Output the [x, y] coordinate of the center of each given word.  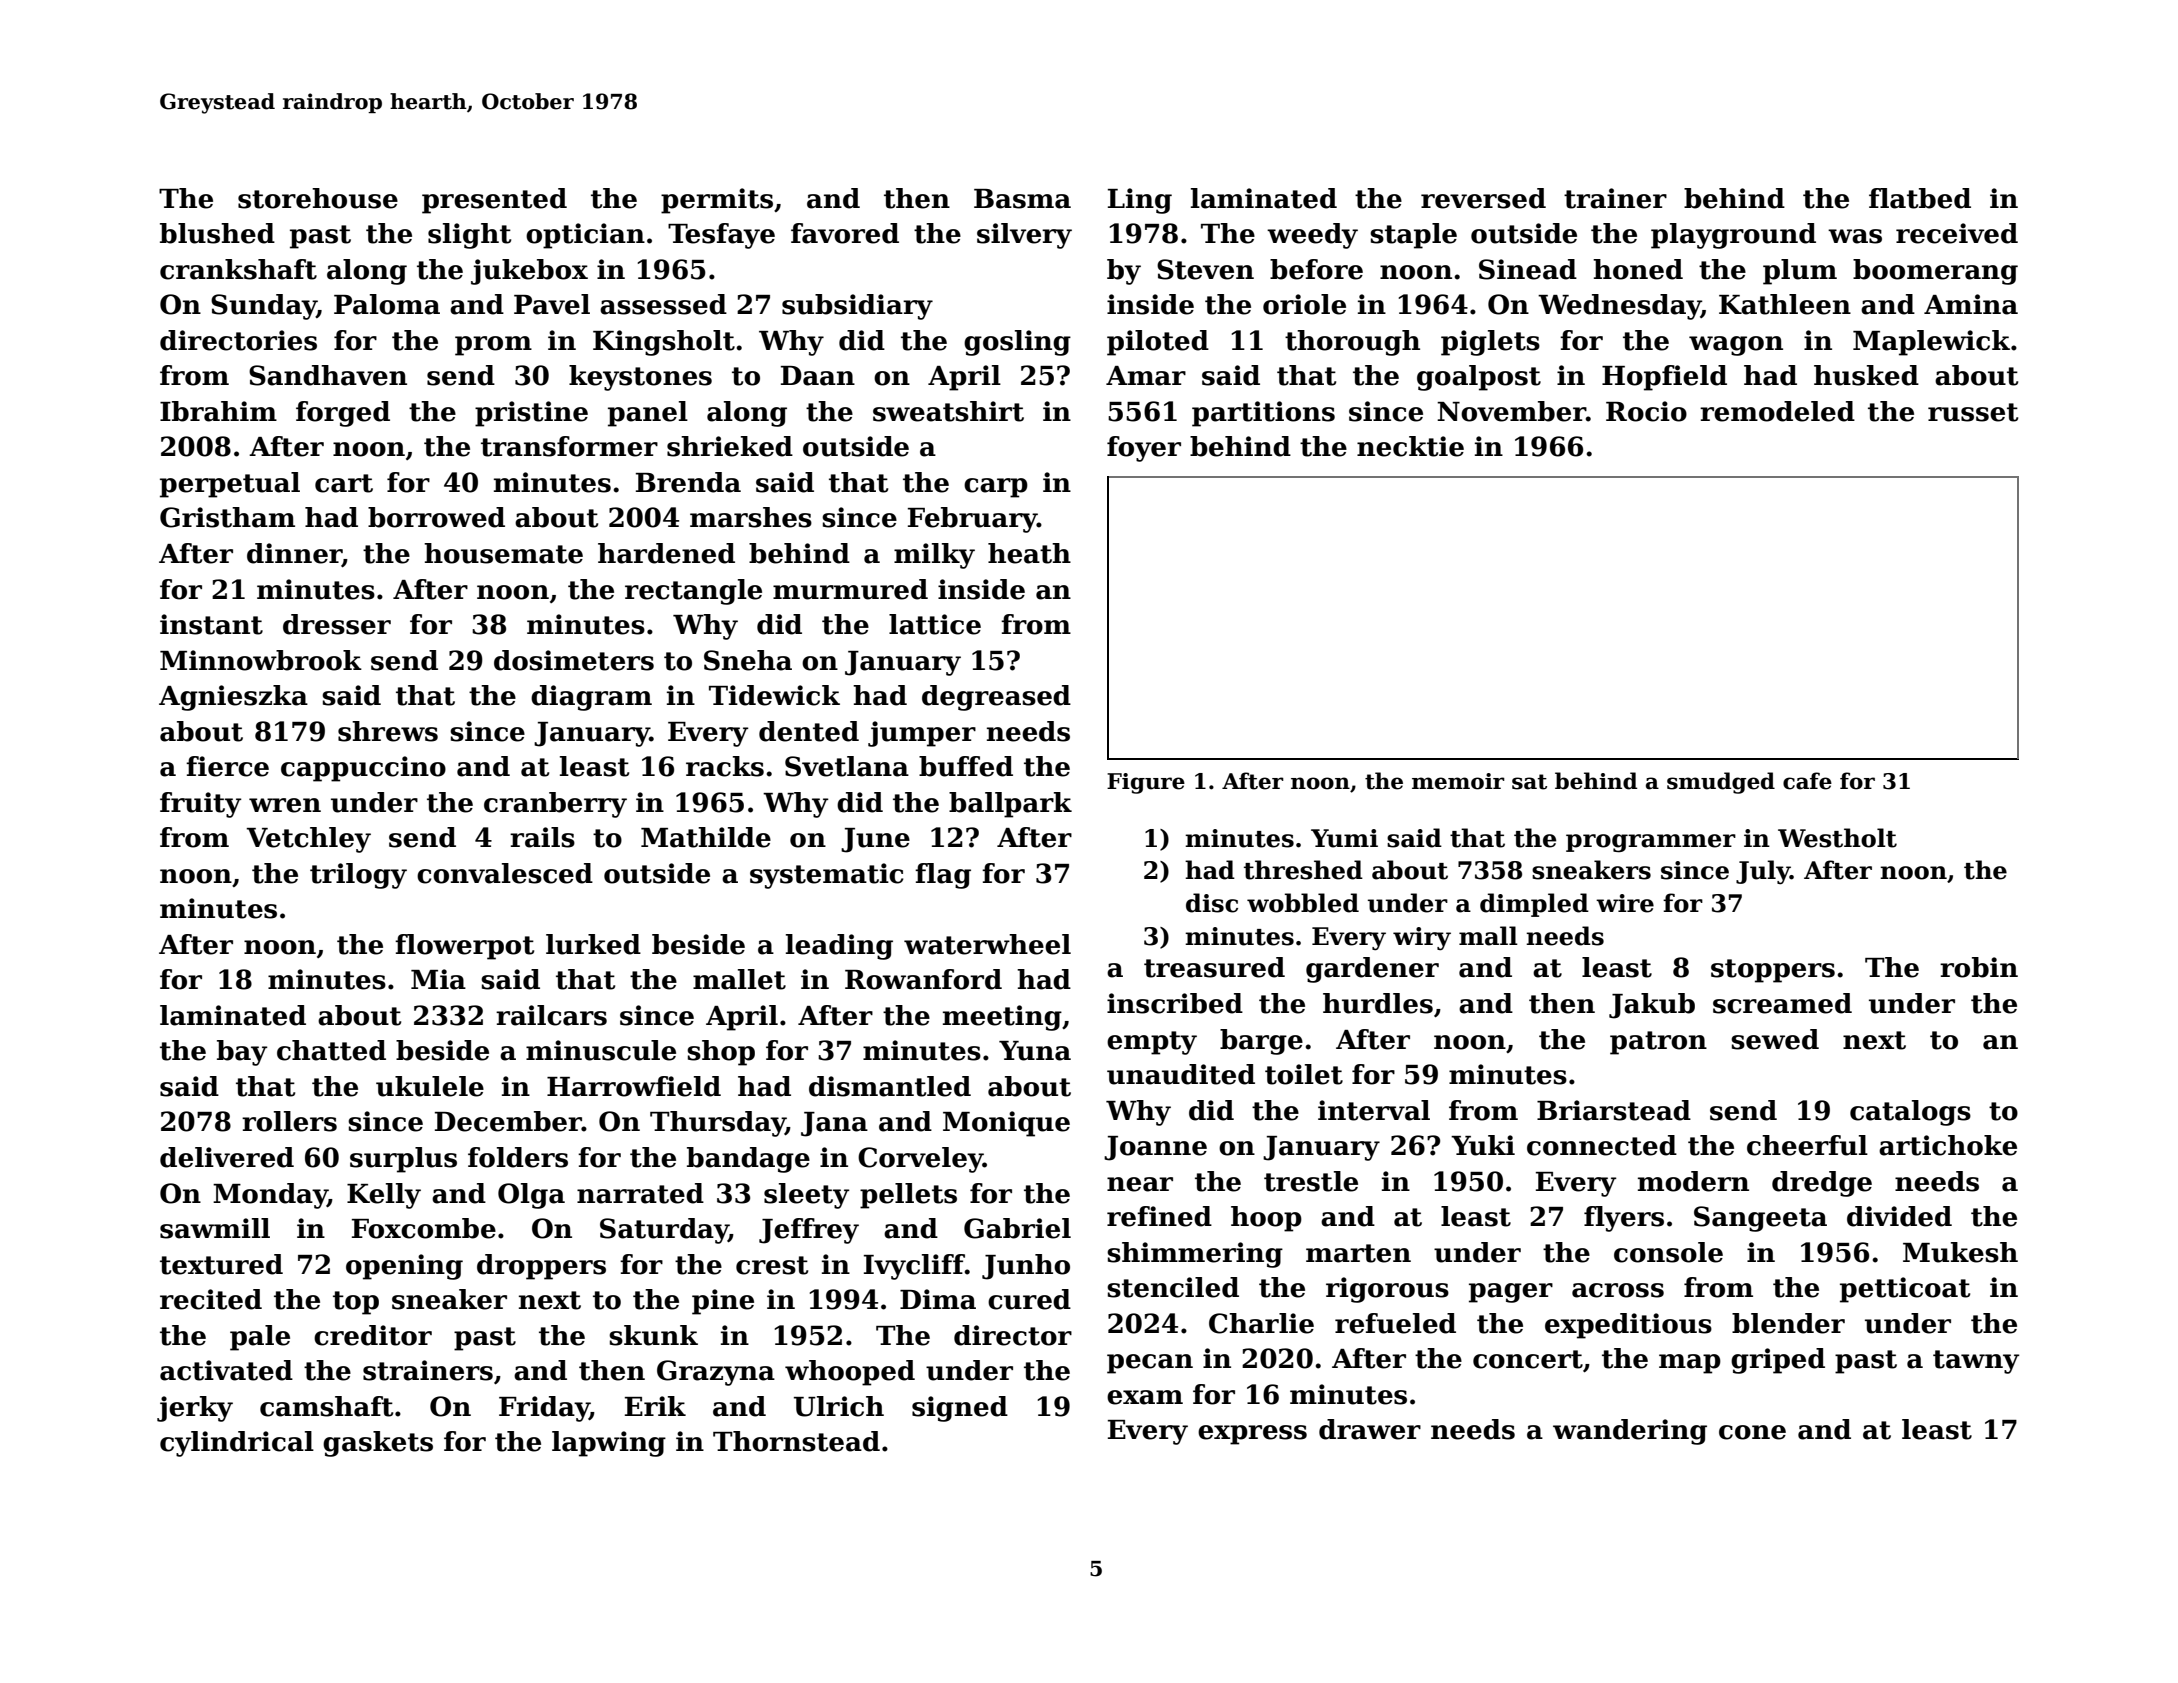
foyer [1144, 449]
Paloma [387, 304]
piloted [1158, 343]
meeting [1002, 1018]
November [1511, 411]
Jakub [1652, 1006]
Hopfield [1664, 378]
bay [242, 1053]
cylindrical [237, 1444]
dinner [294, 554]
